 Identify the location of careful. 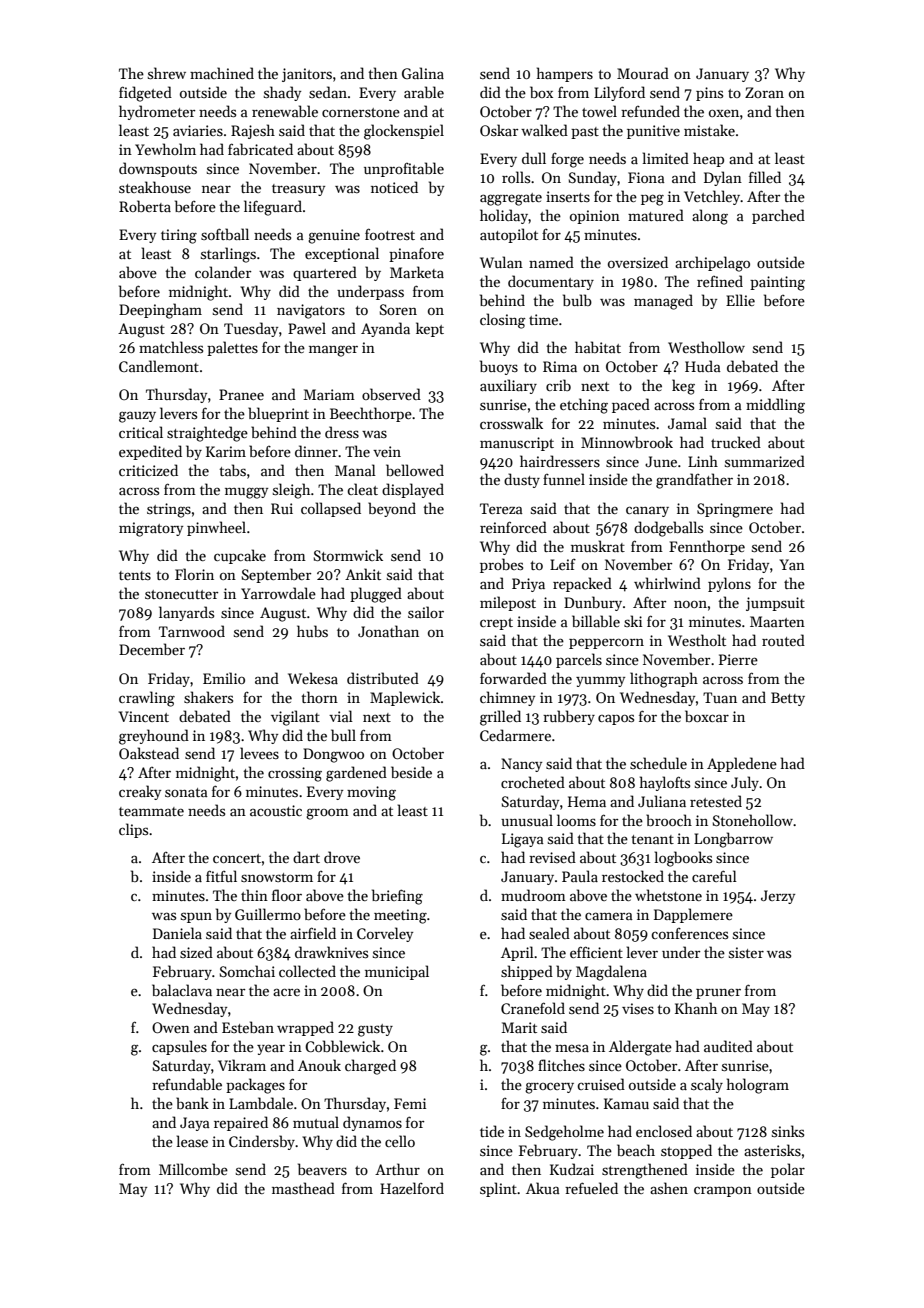
(714, 876).
